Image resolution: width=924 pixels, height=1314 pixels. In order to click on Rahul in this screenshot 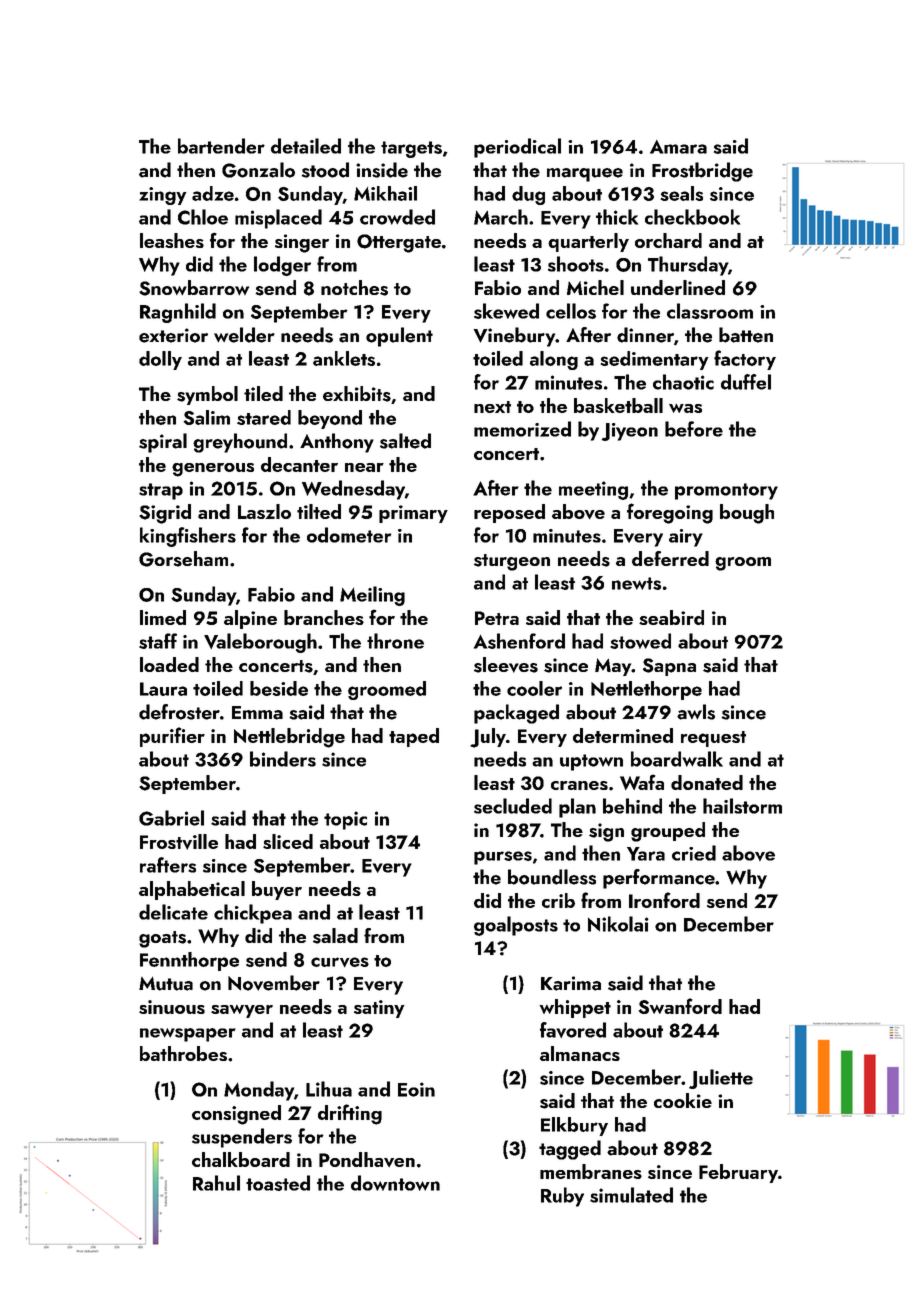, I will do `click(216, 1183)`.
